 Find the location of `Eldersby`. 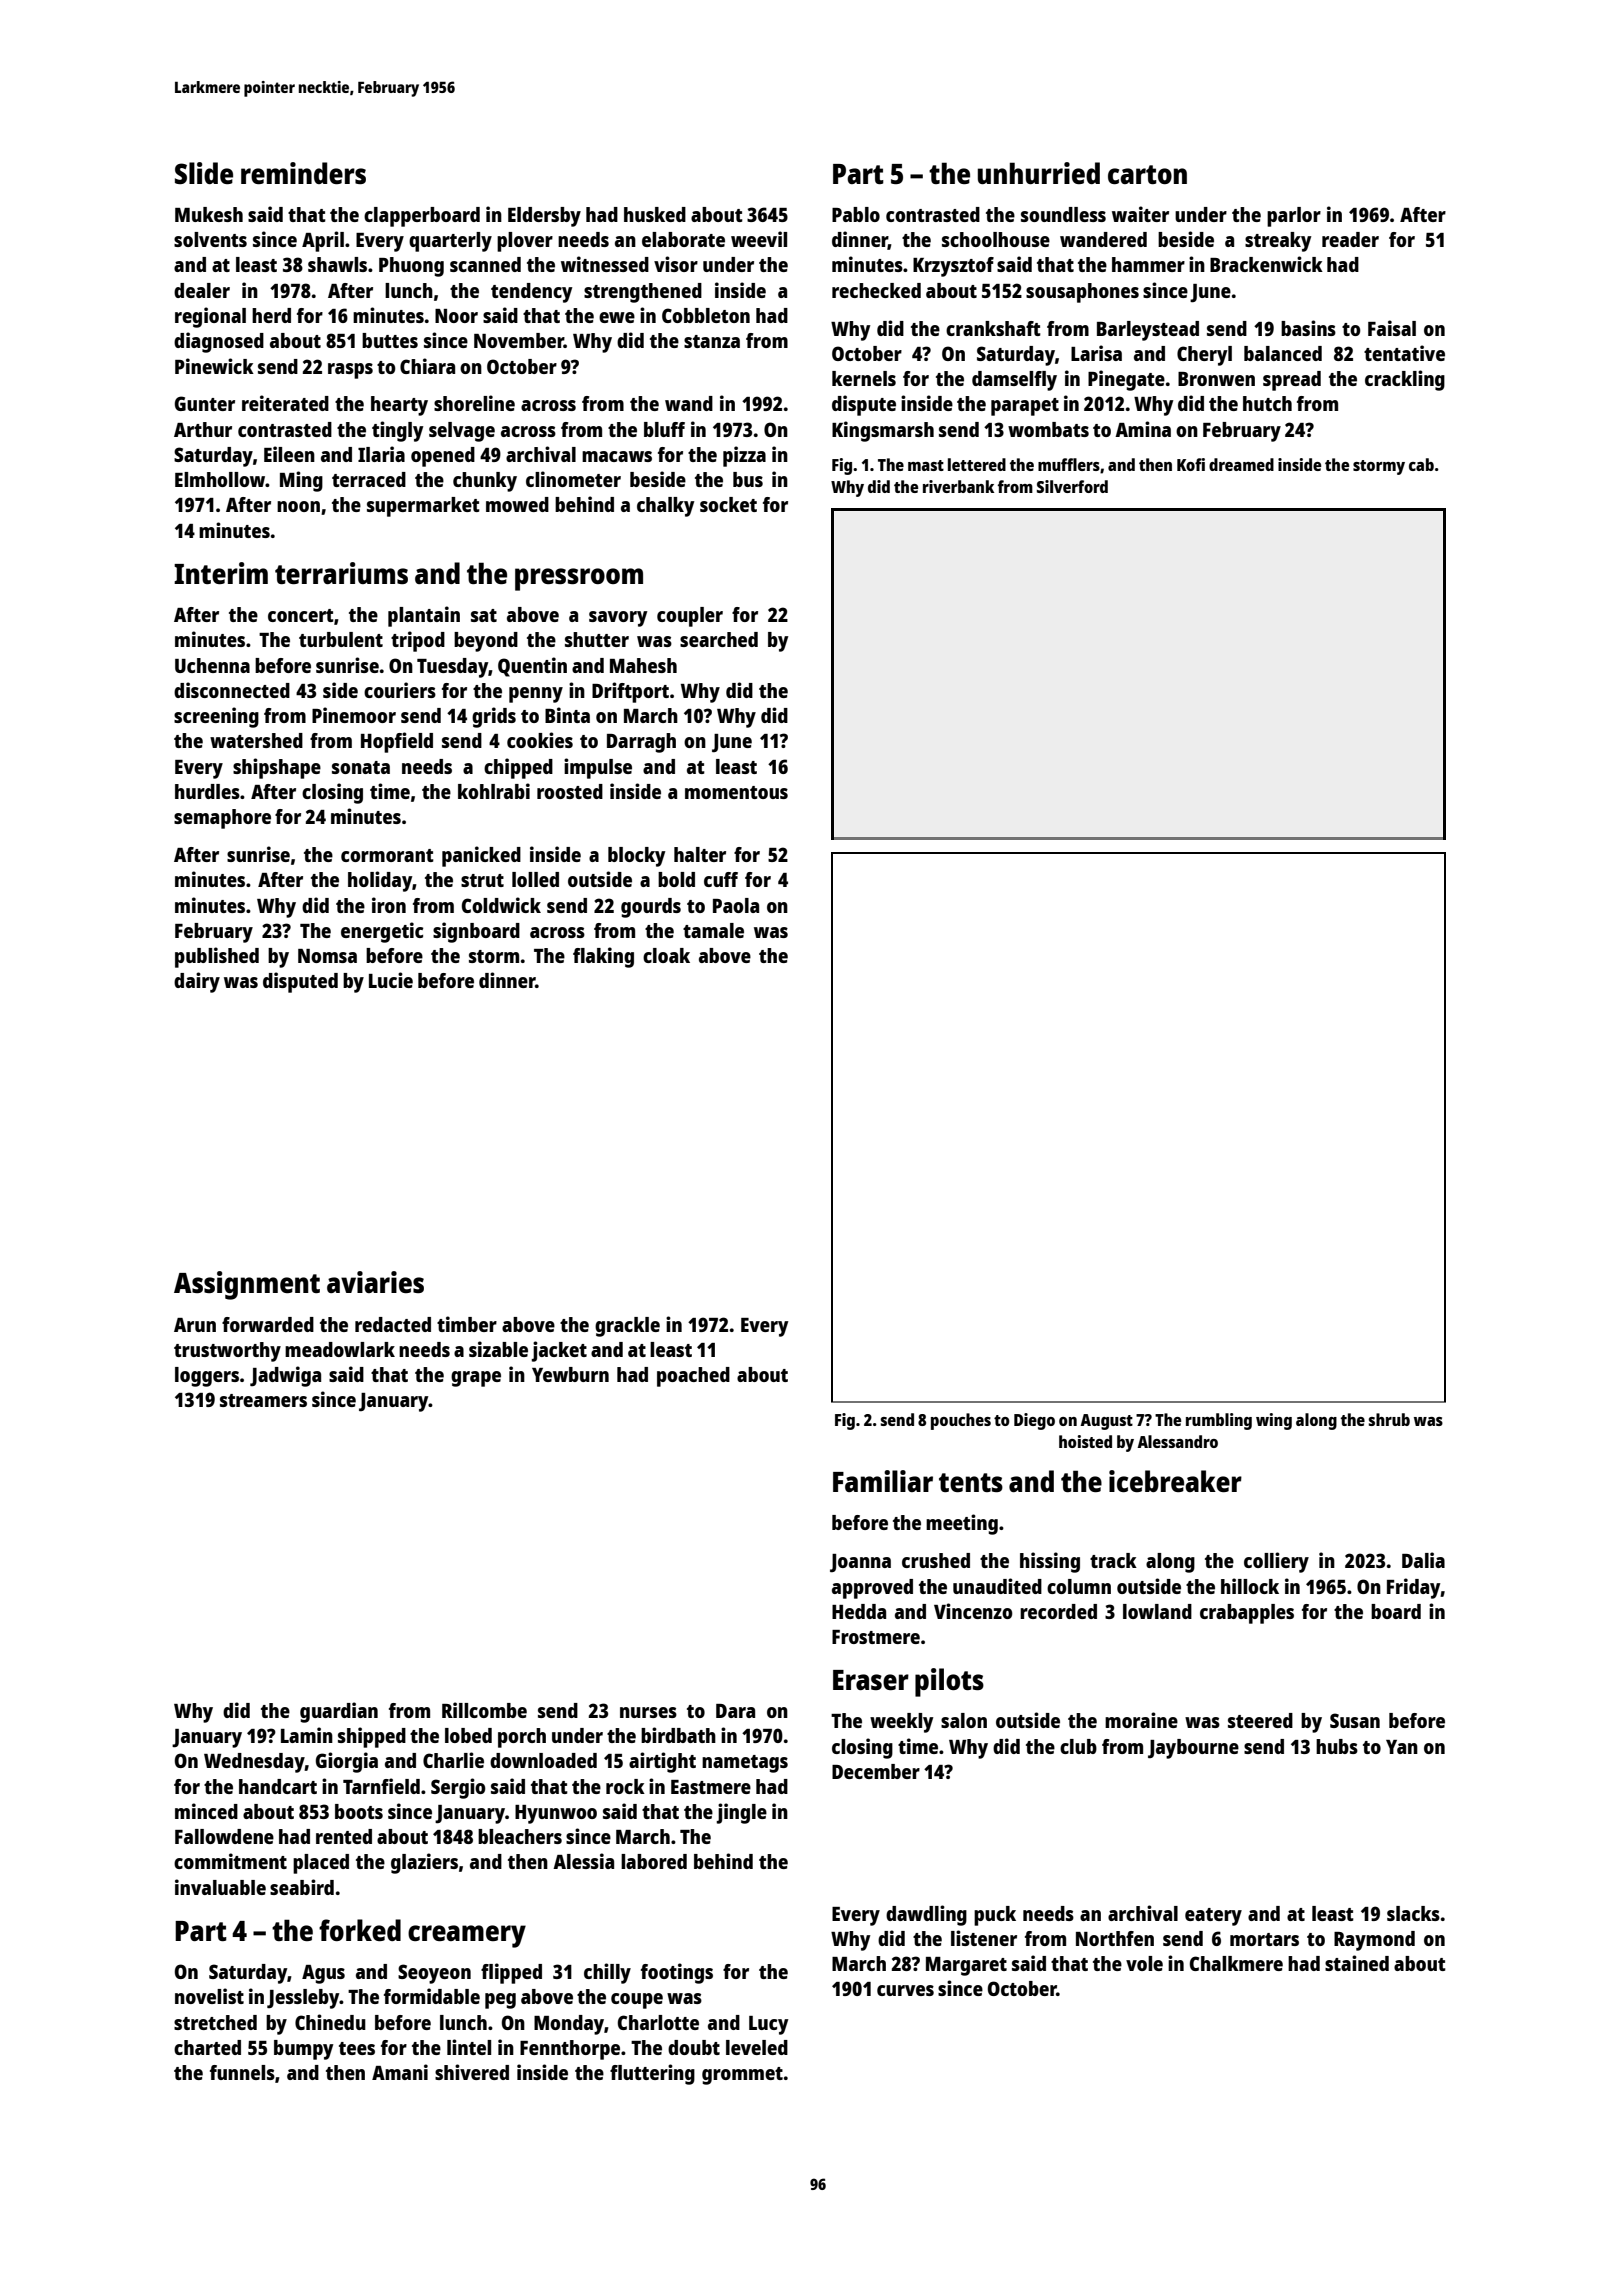

Eldersby is located at coordinates (544, 217).
